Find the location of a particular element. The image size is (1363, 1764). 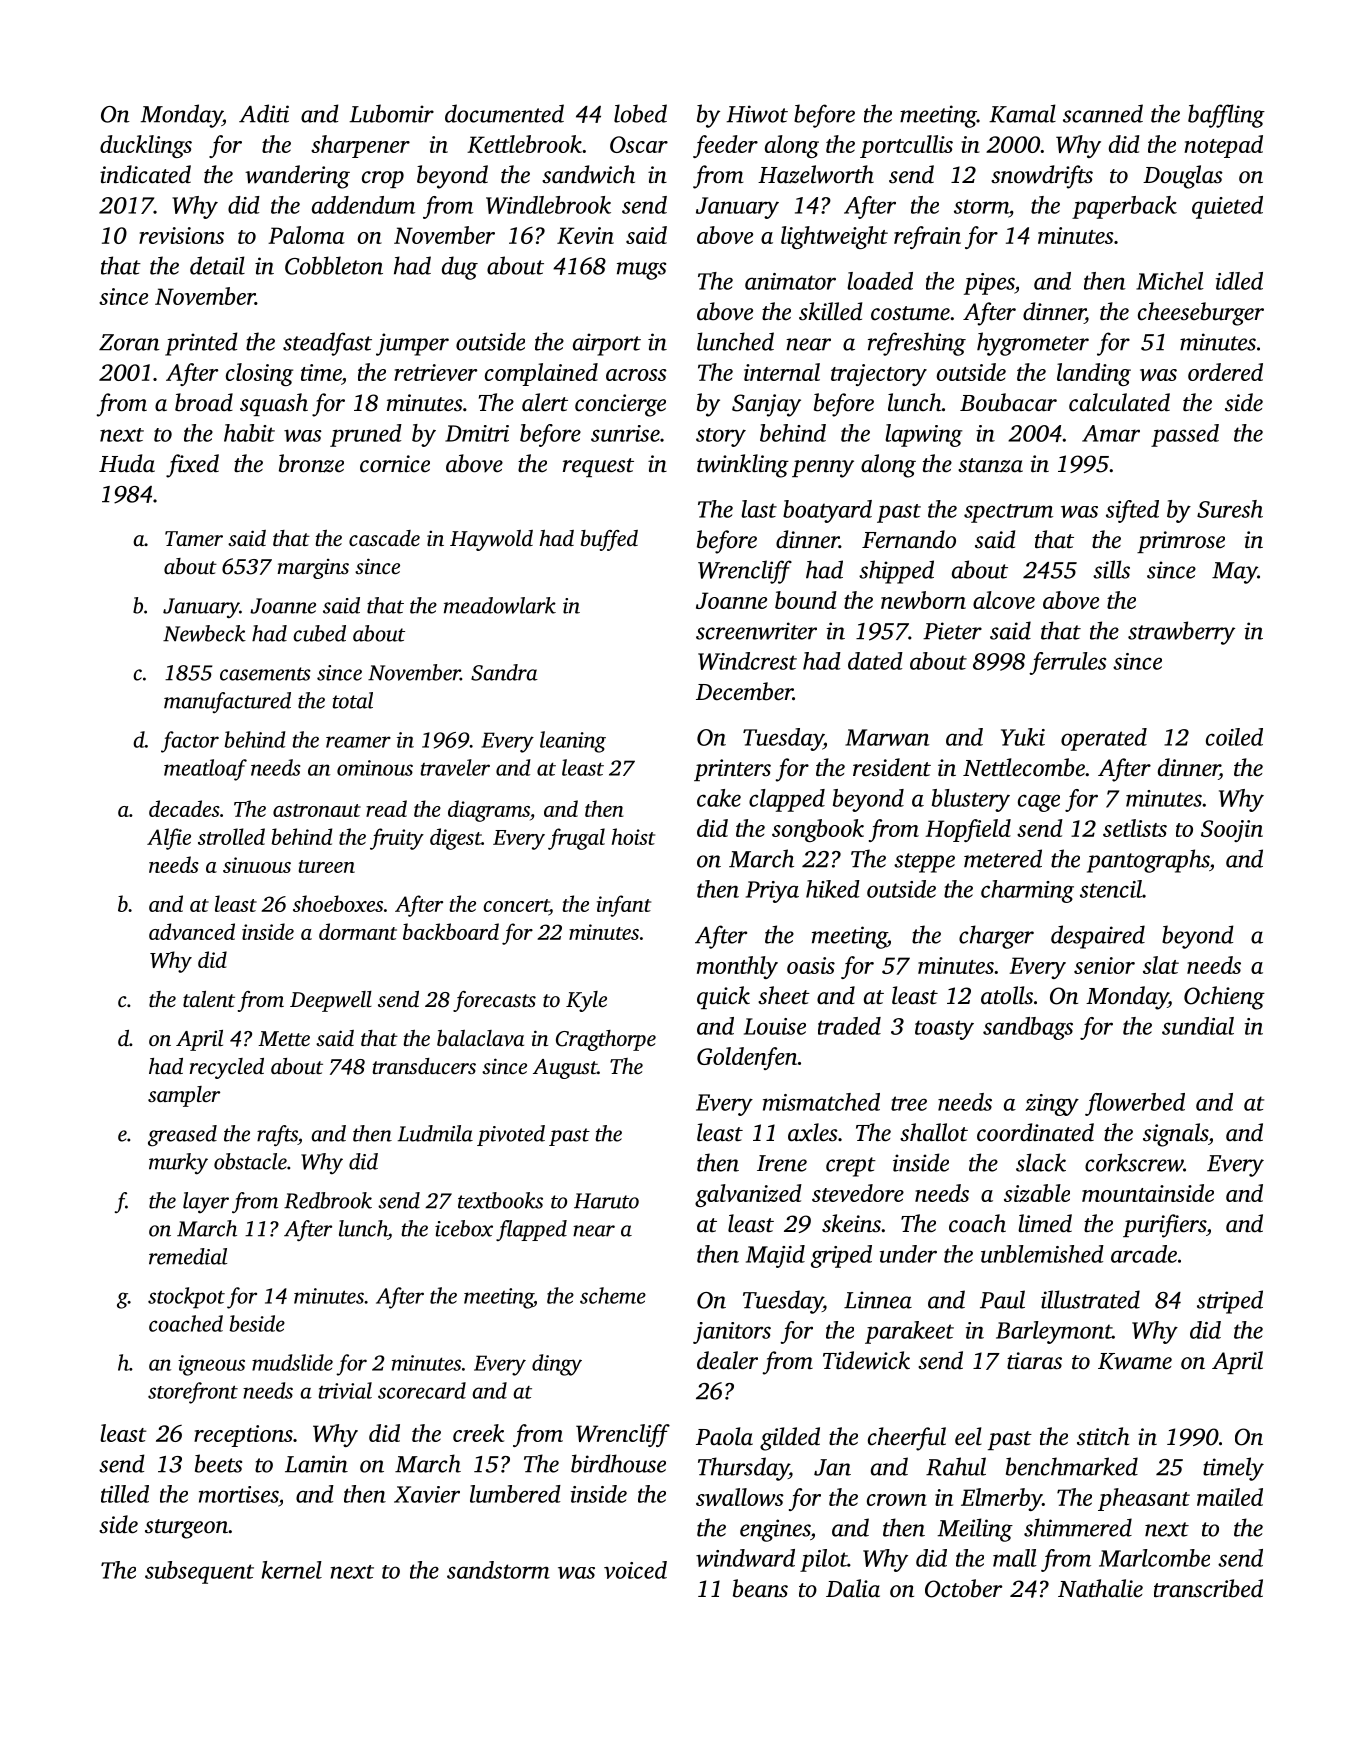

October is located at coordinates (963, 1588).
